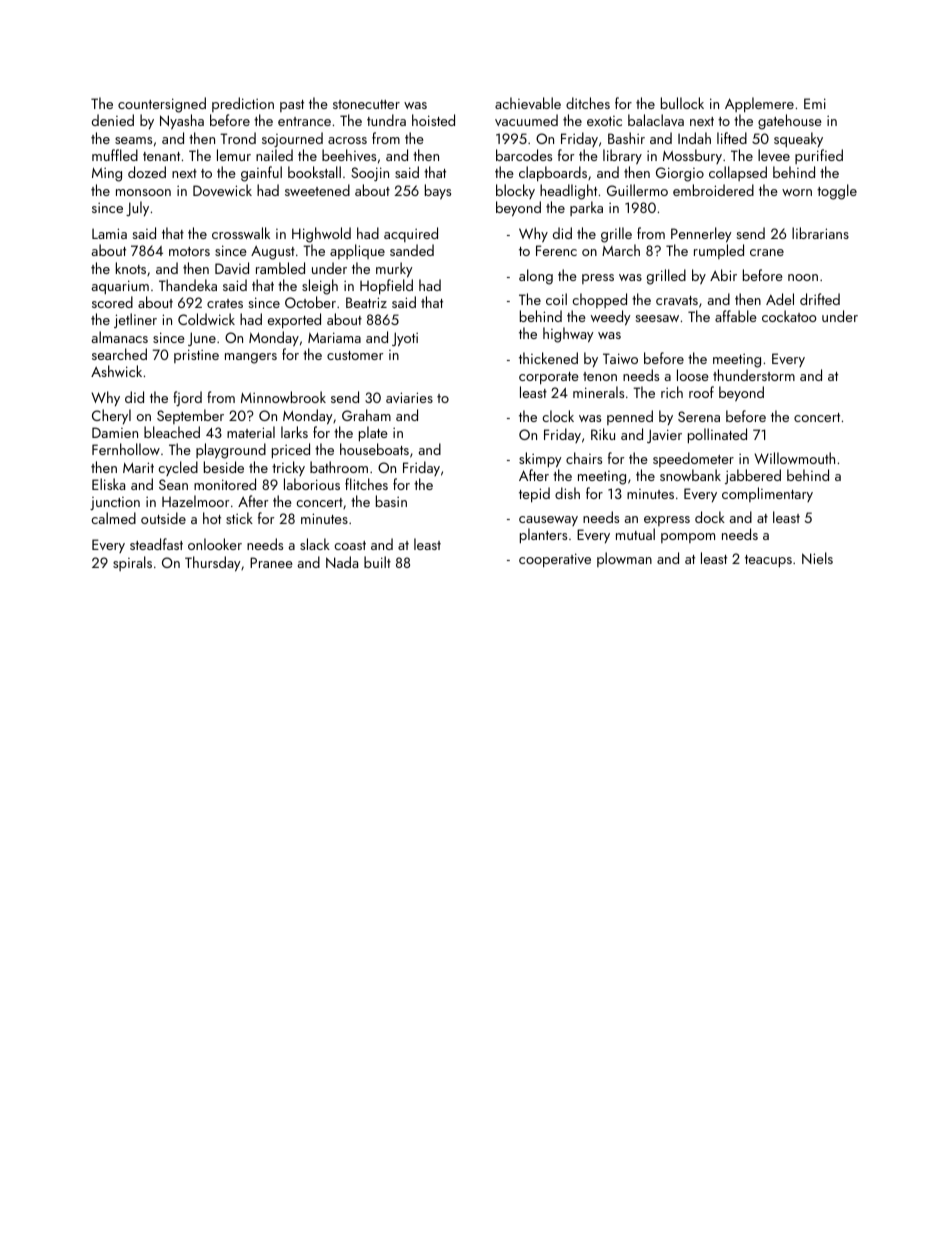  Describe the element at coordinates (789, 316) in the document. I see `cockatoo` at that location.
